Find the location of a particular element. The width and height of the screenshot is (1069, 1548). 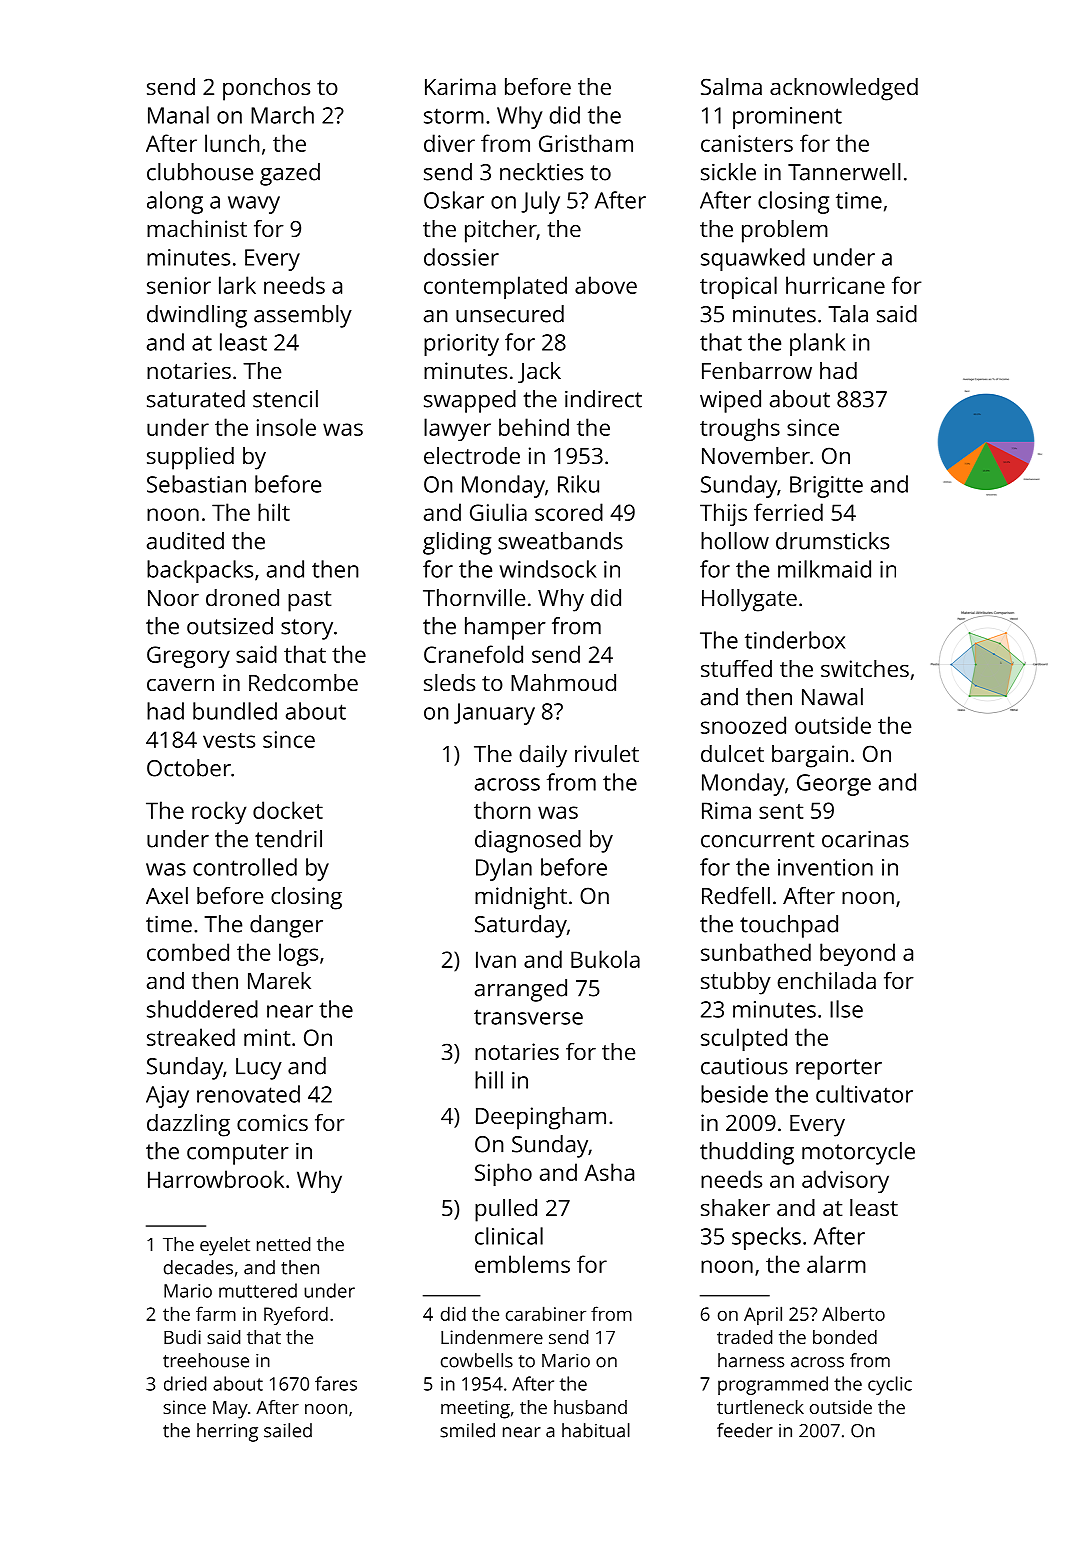

rivulet is located at coordinates (607, 753).
